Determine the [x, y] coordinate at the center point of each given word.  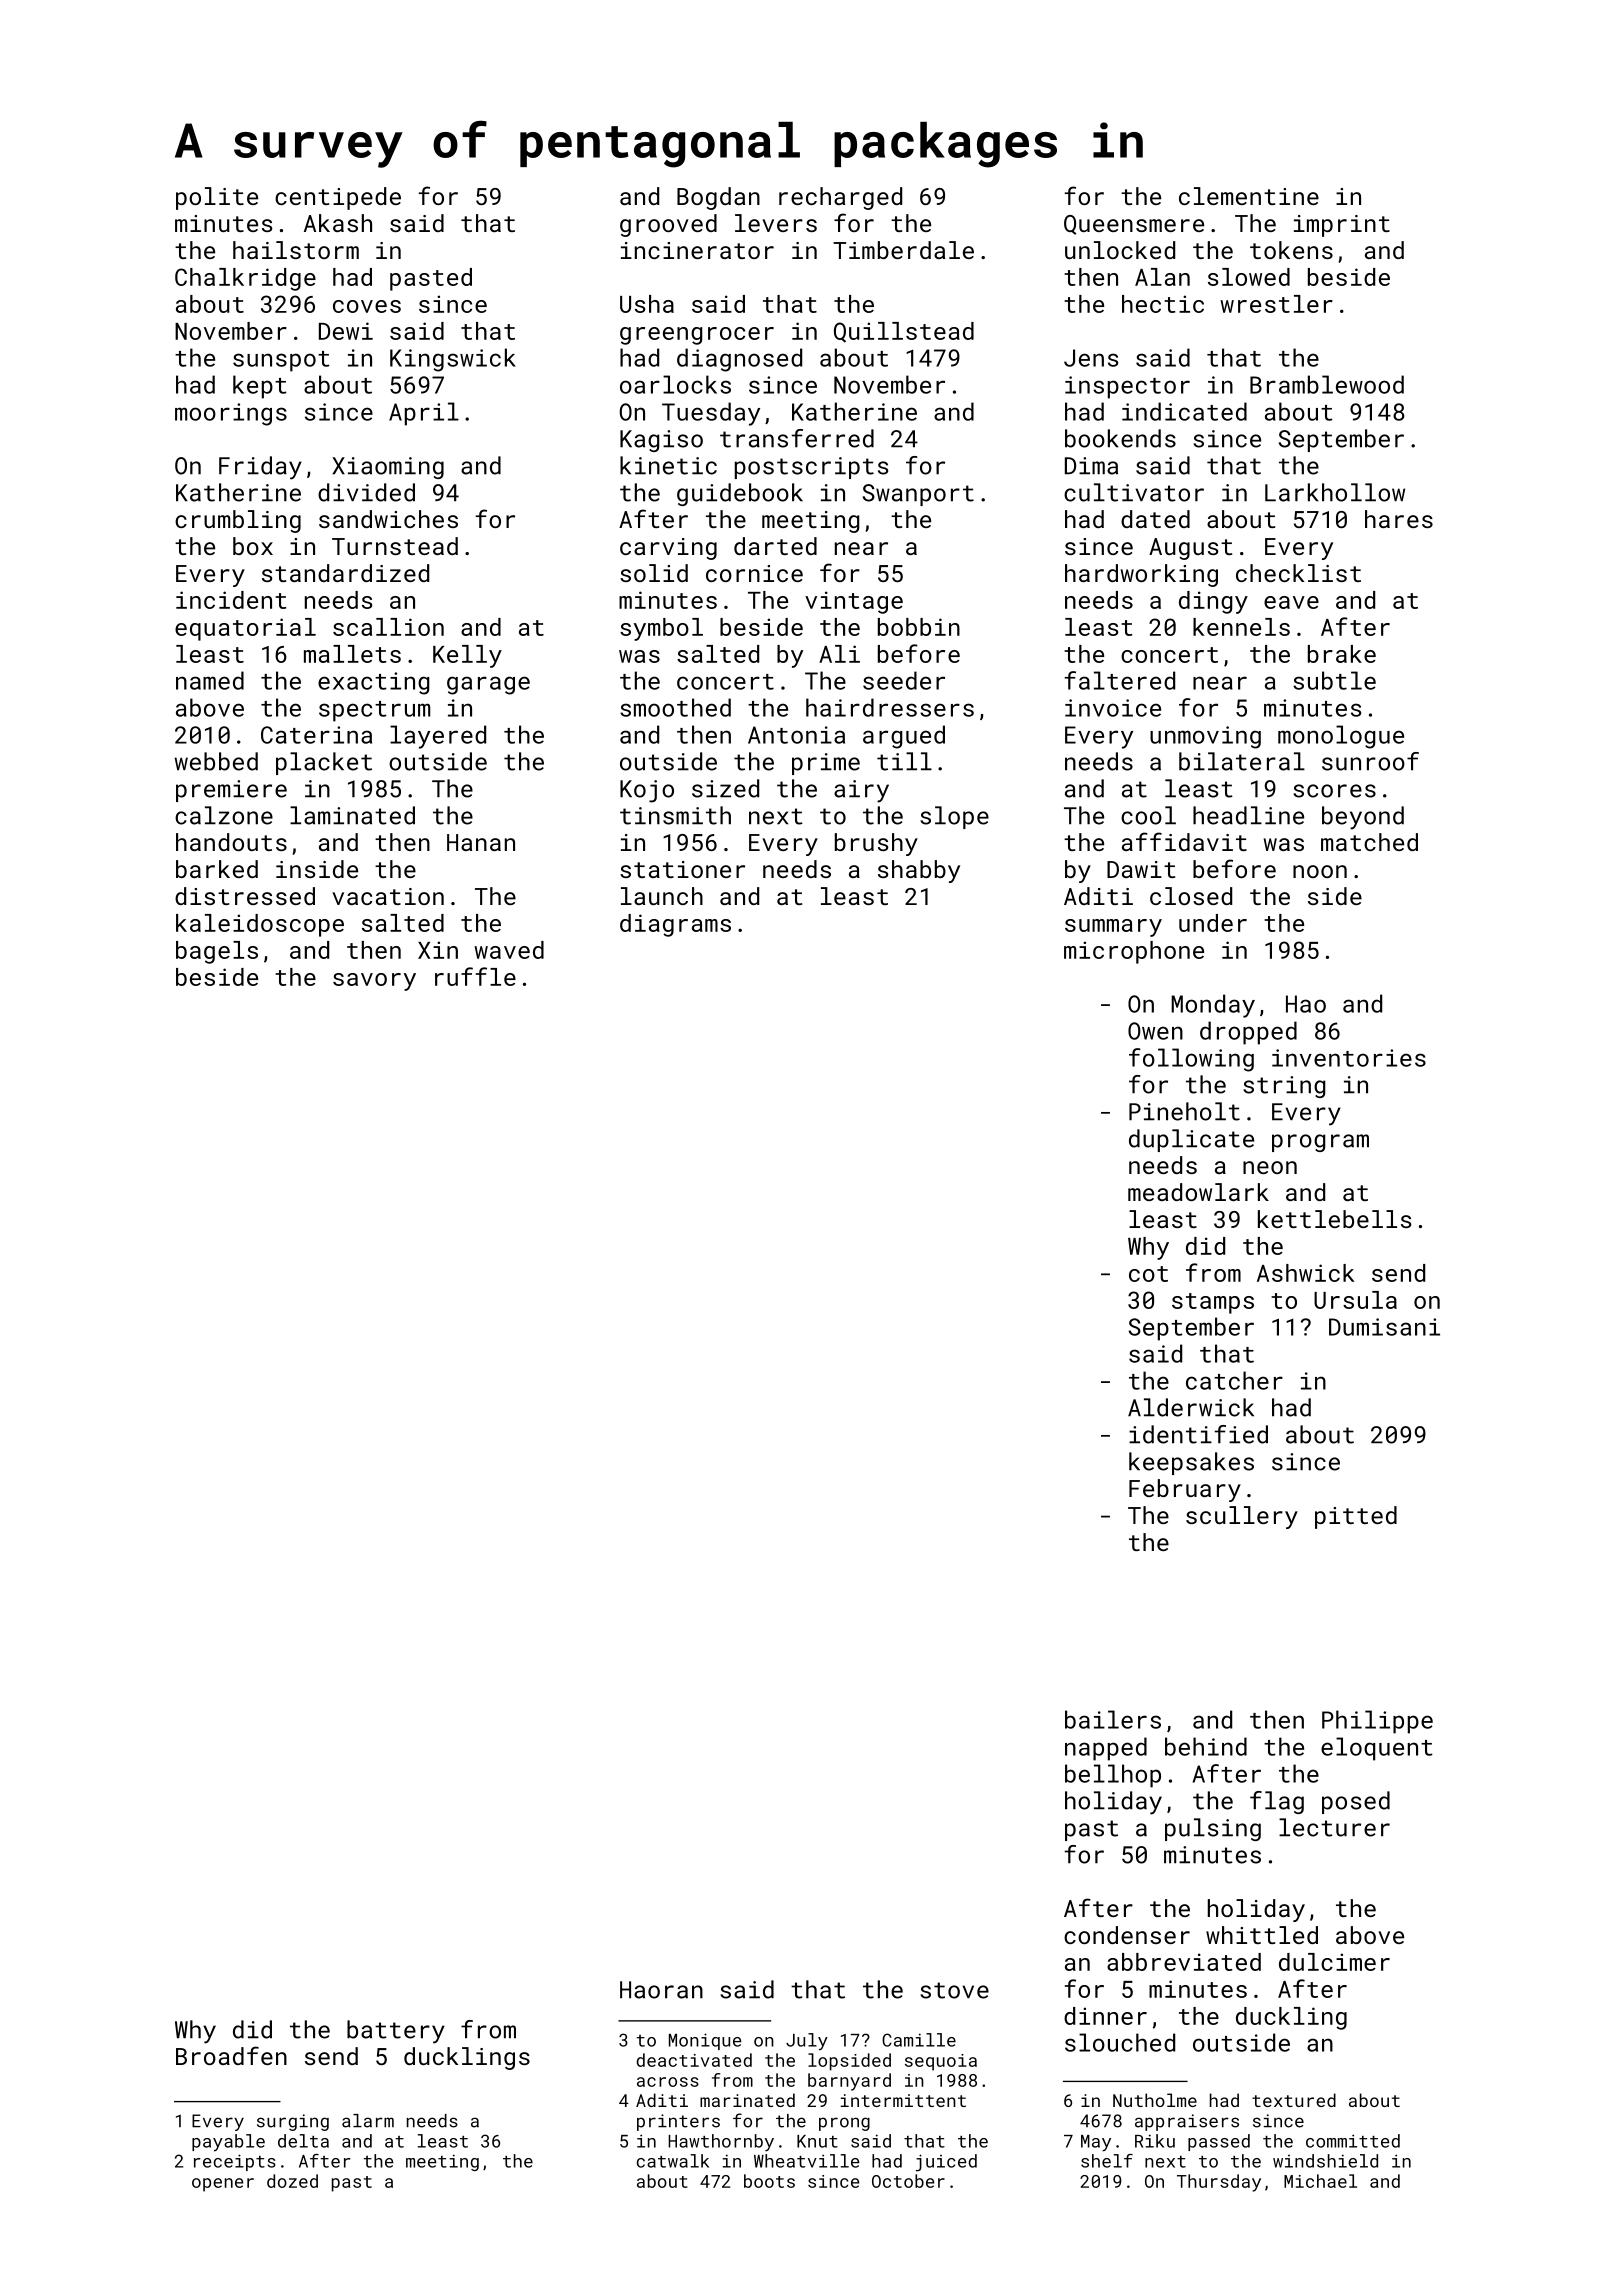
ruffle [475, 976]
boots [769, 2181]
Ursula [1355, 1300]
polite [217, 198]
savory [374, 982]
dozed [292, 2181]
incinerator [697, 250]
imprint [1342, 226]
